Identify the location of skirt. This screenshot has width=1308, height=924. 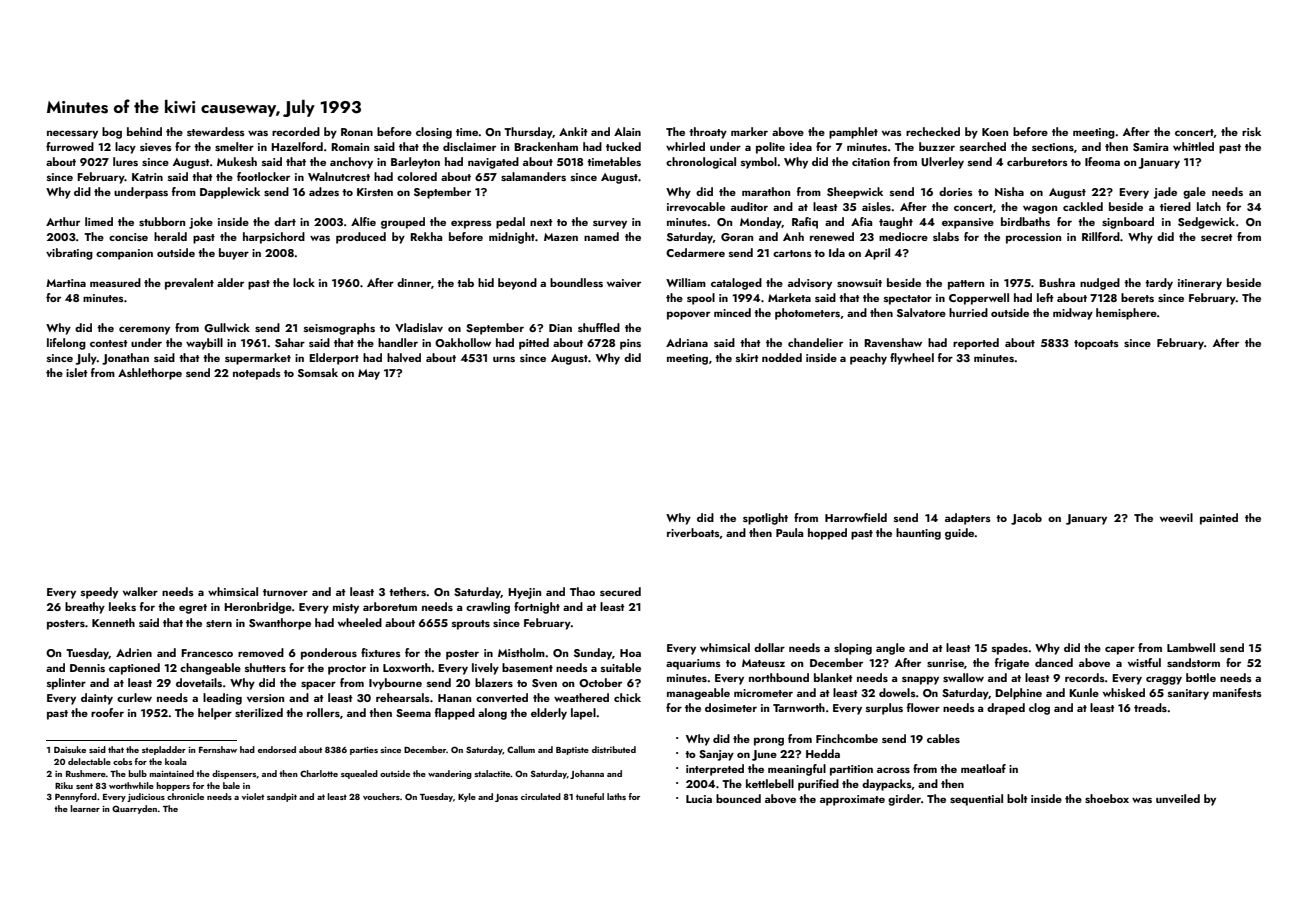
(747, 357).
